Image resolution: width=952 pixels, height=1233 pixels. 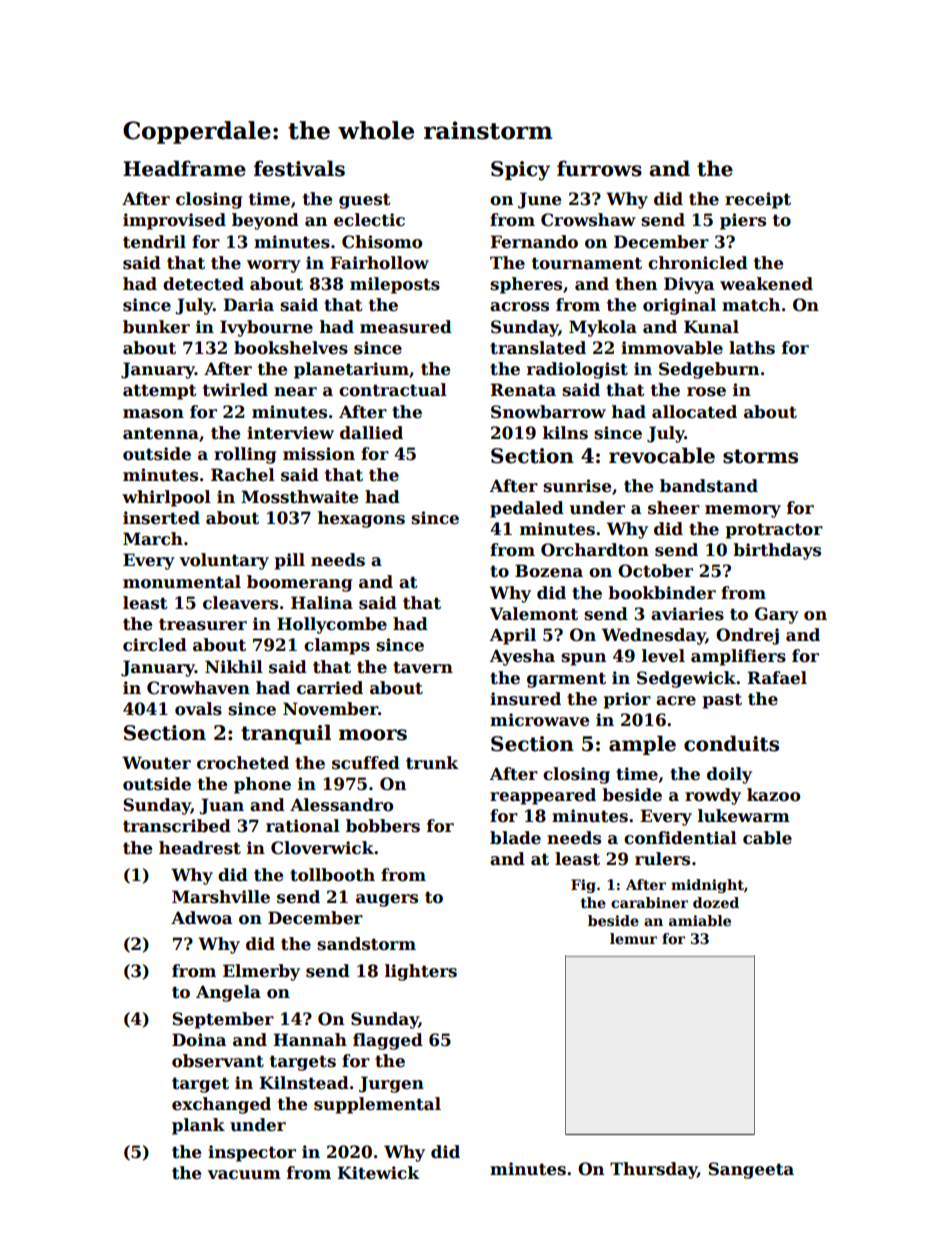 I want to click on insured, so click(x=525, y=699).
